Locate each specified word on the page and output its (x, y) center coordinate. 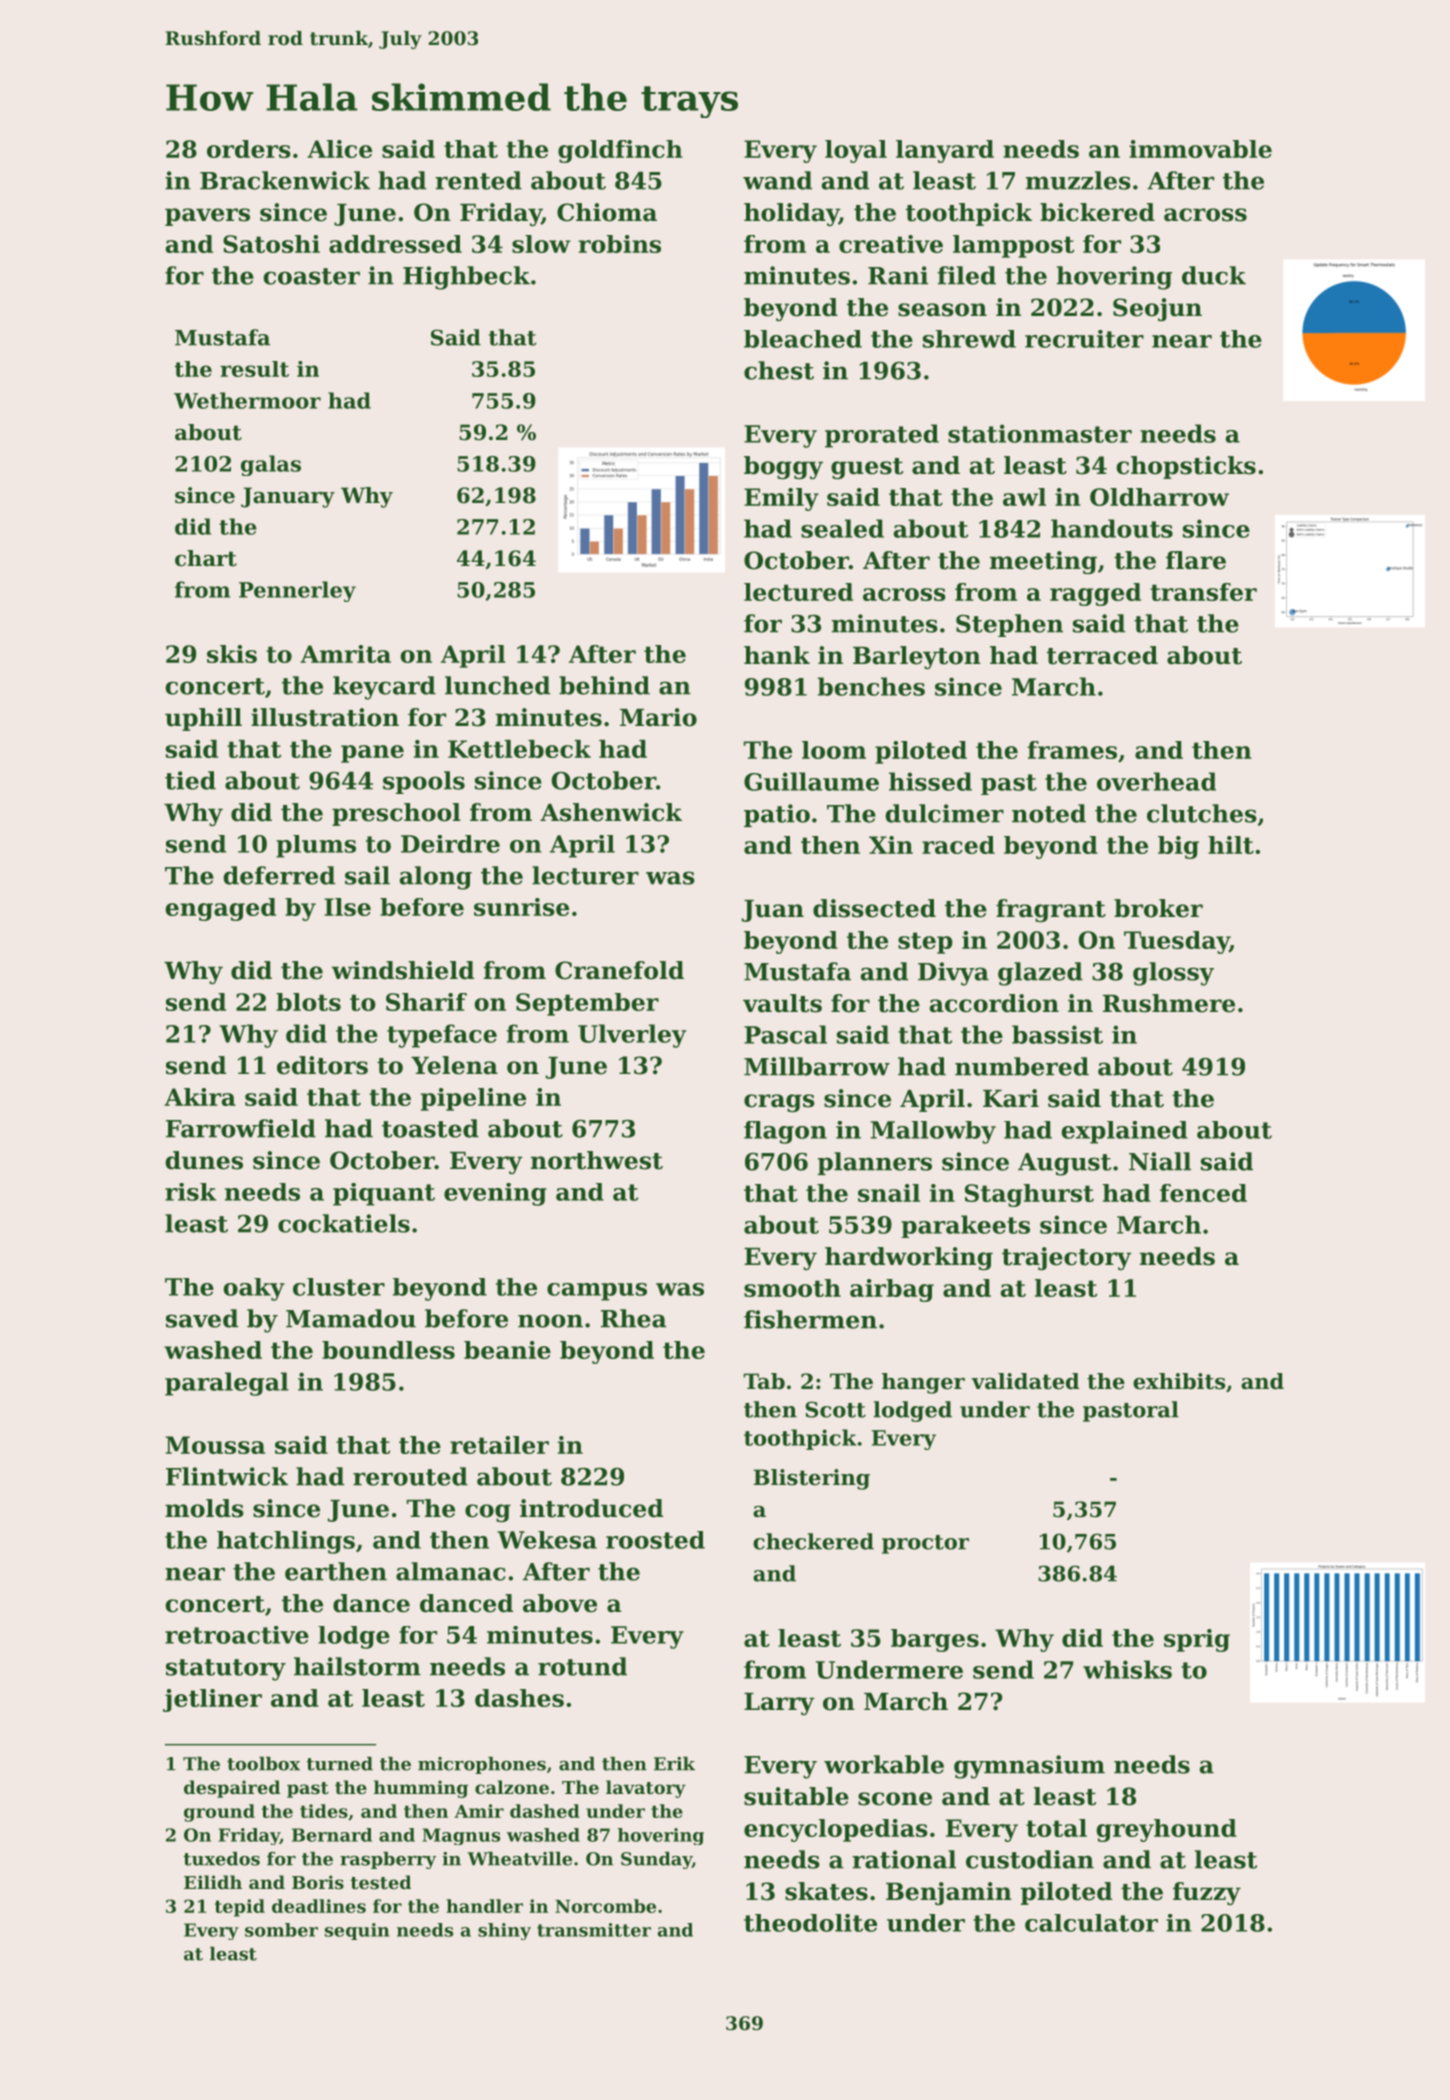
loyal (856, 151)
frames (1072, 750)
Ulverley (632, 1036)
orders (249, 149)
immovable (1200, 149)
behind (604, 685)
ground (219, 1813)
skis (232, 654)
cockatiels (344, 1223)
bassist (1057, 1034)
